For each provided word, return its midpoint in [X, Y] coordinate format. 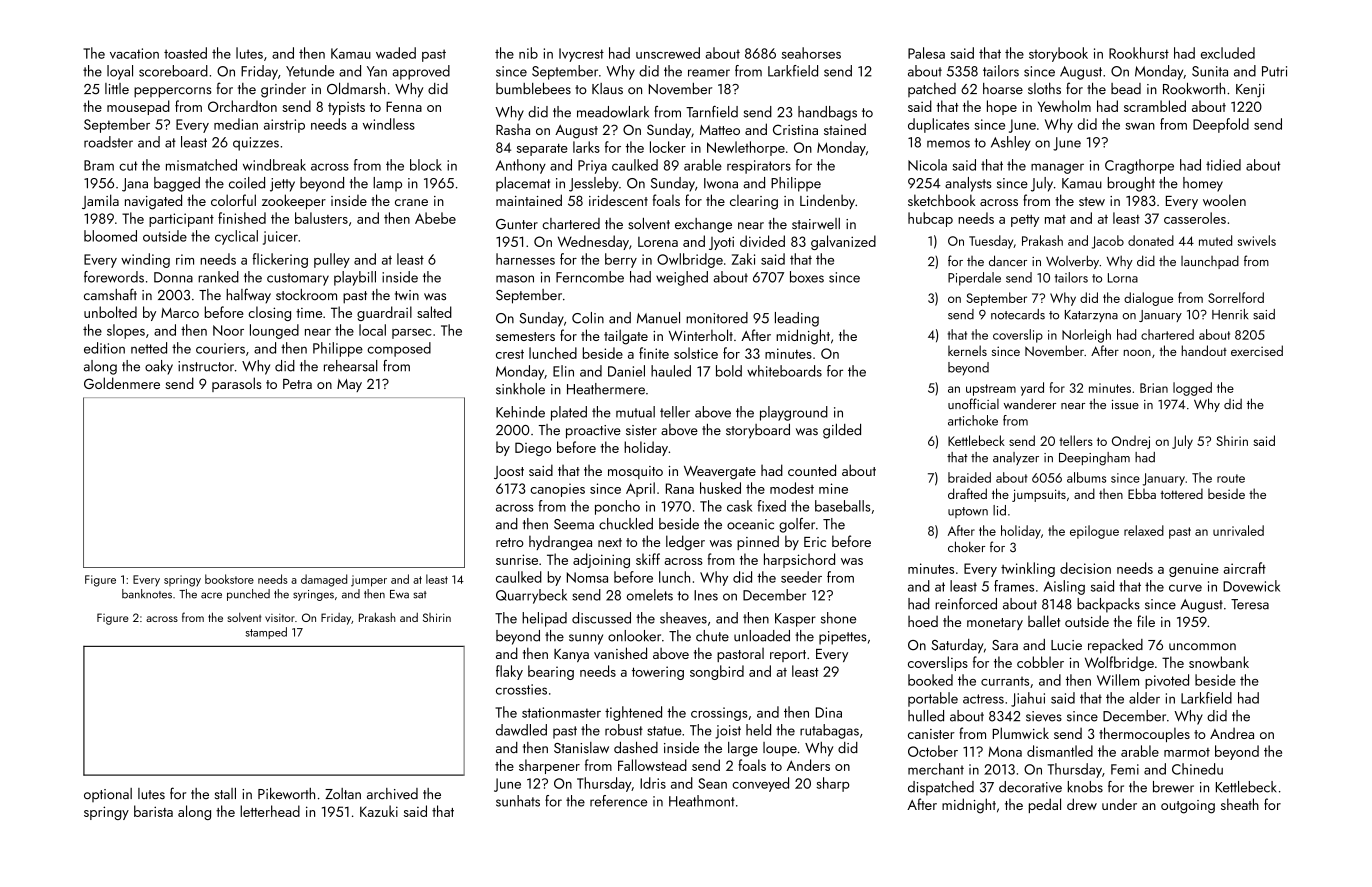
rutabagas [829, 731]
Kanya [571, 655]
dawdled [521, 730]
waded [396, 53]
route [1231, 478]
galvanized [843, 242]
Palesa [926, 53]
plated [569, 413]
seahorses [811, 53]
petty [1025, 221]
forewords [114, 277]
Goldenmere [122, 383]
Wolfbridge [1119, 663]
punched [248, 595]
